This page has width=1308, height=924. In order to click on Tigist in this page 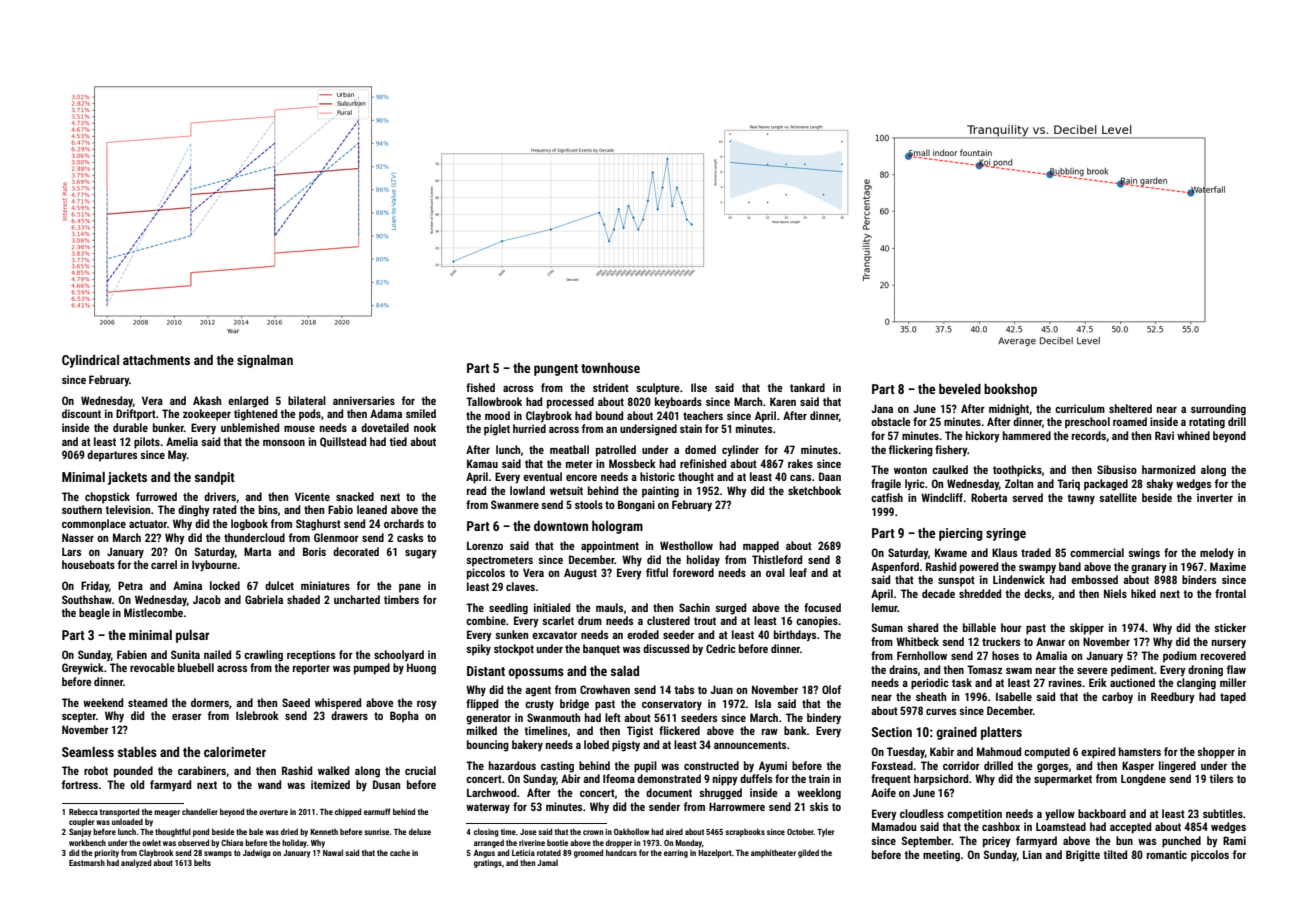, I will do `click(640, 732)`.
